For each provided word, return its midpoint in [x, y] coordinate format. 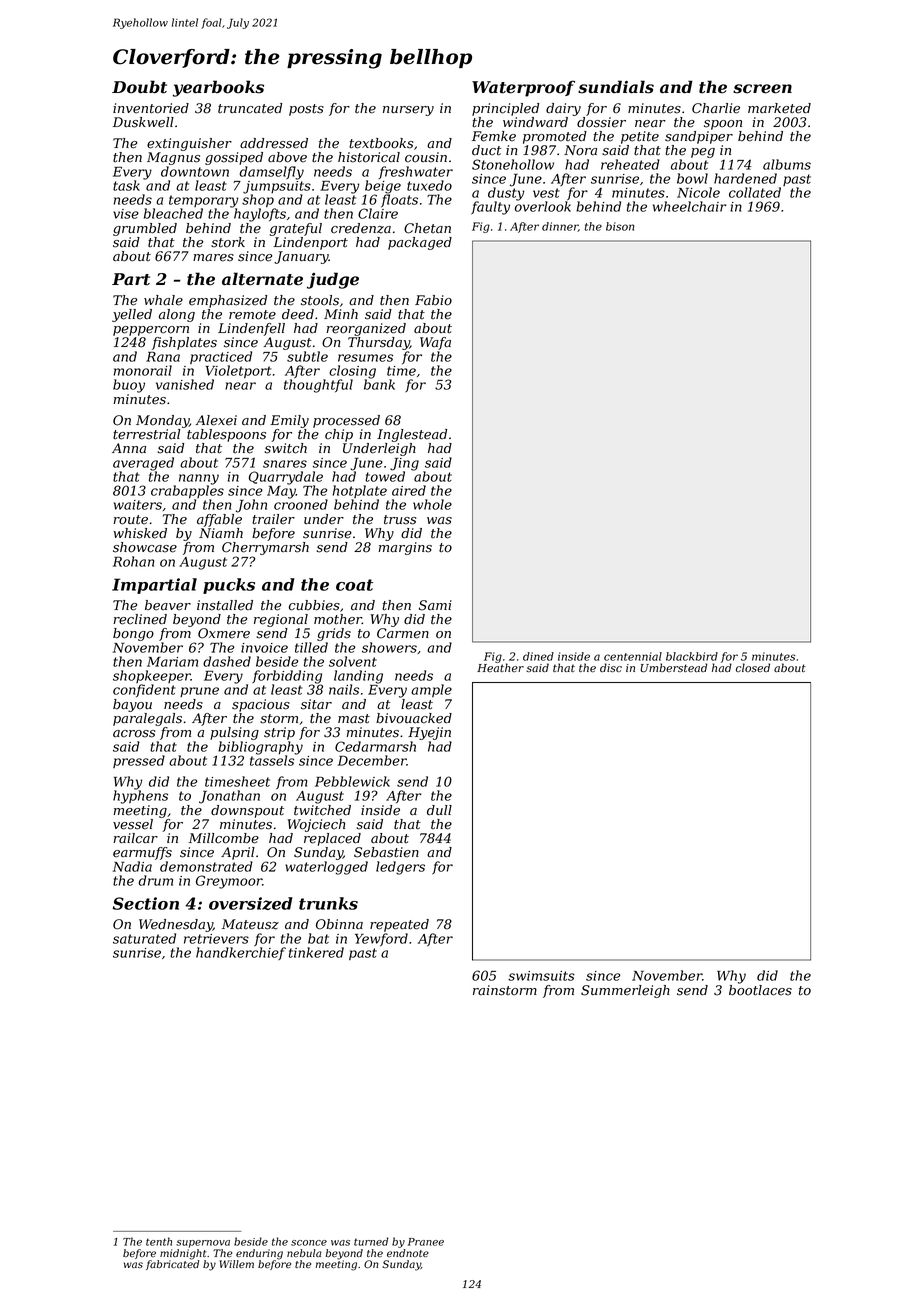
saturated [144, 938]
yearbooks [218, 88]
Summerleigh [625, 991]
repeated [399, 925]
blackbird [692, 656]
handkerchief [241, 953]
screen [762, 89]
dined [538, 656]
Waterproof [523, 88]
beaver [168, 605]
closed [753, 667]
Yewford [381, 940]
